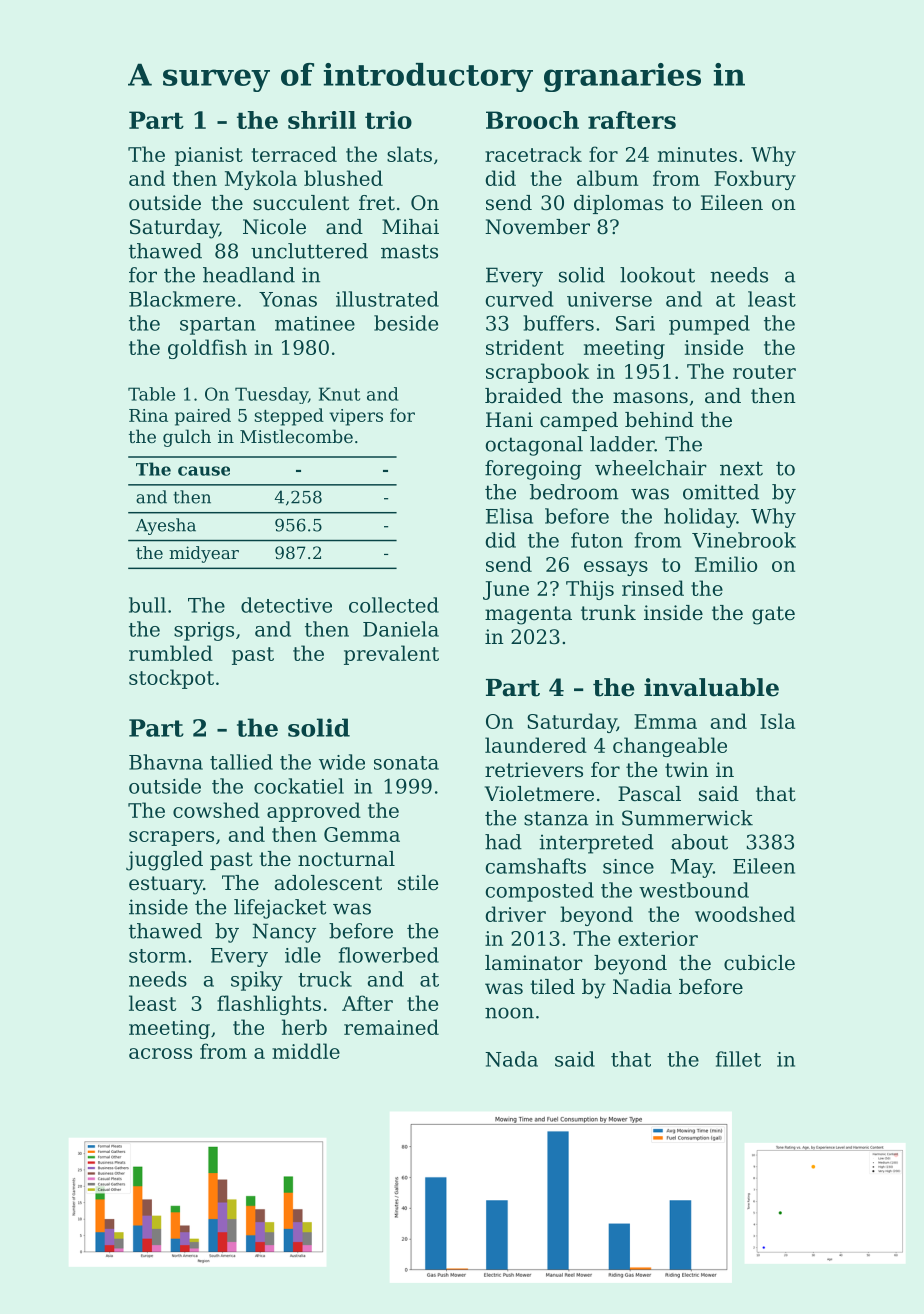 The image size is (924, 1314). I want to click on Brooch, so click(532, 120).
